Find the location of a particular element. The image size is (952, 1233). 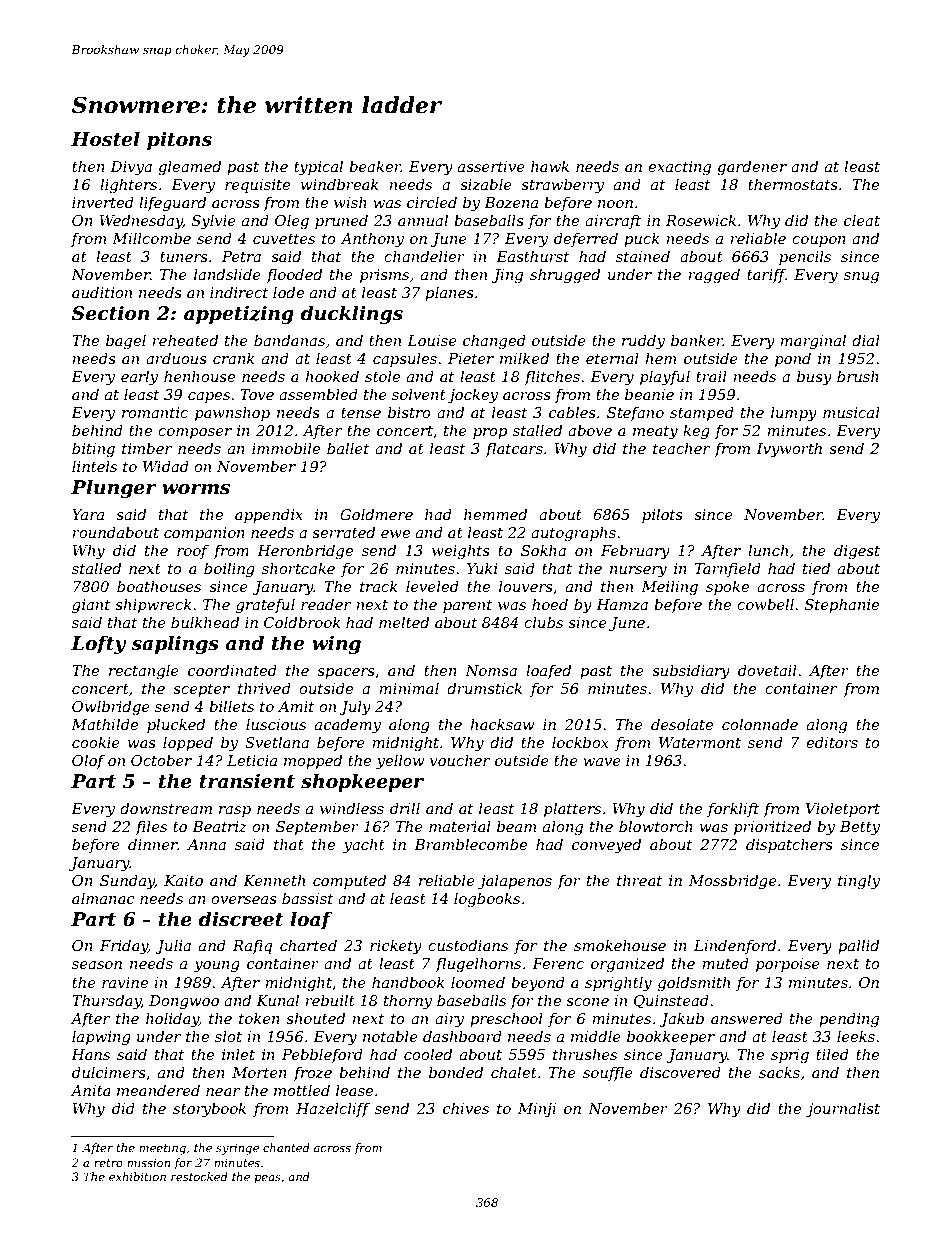

lumpy is located at coordinates (794, 414).
